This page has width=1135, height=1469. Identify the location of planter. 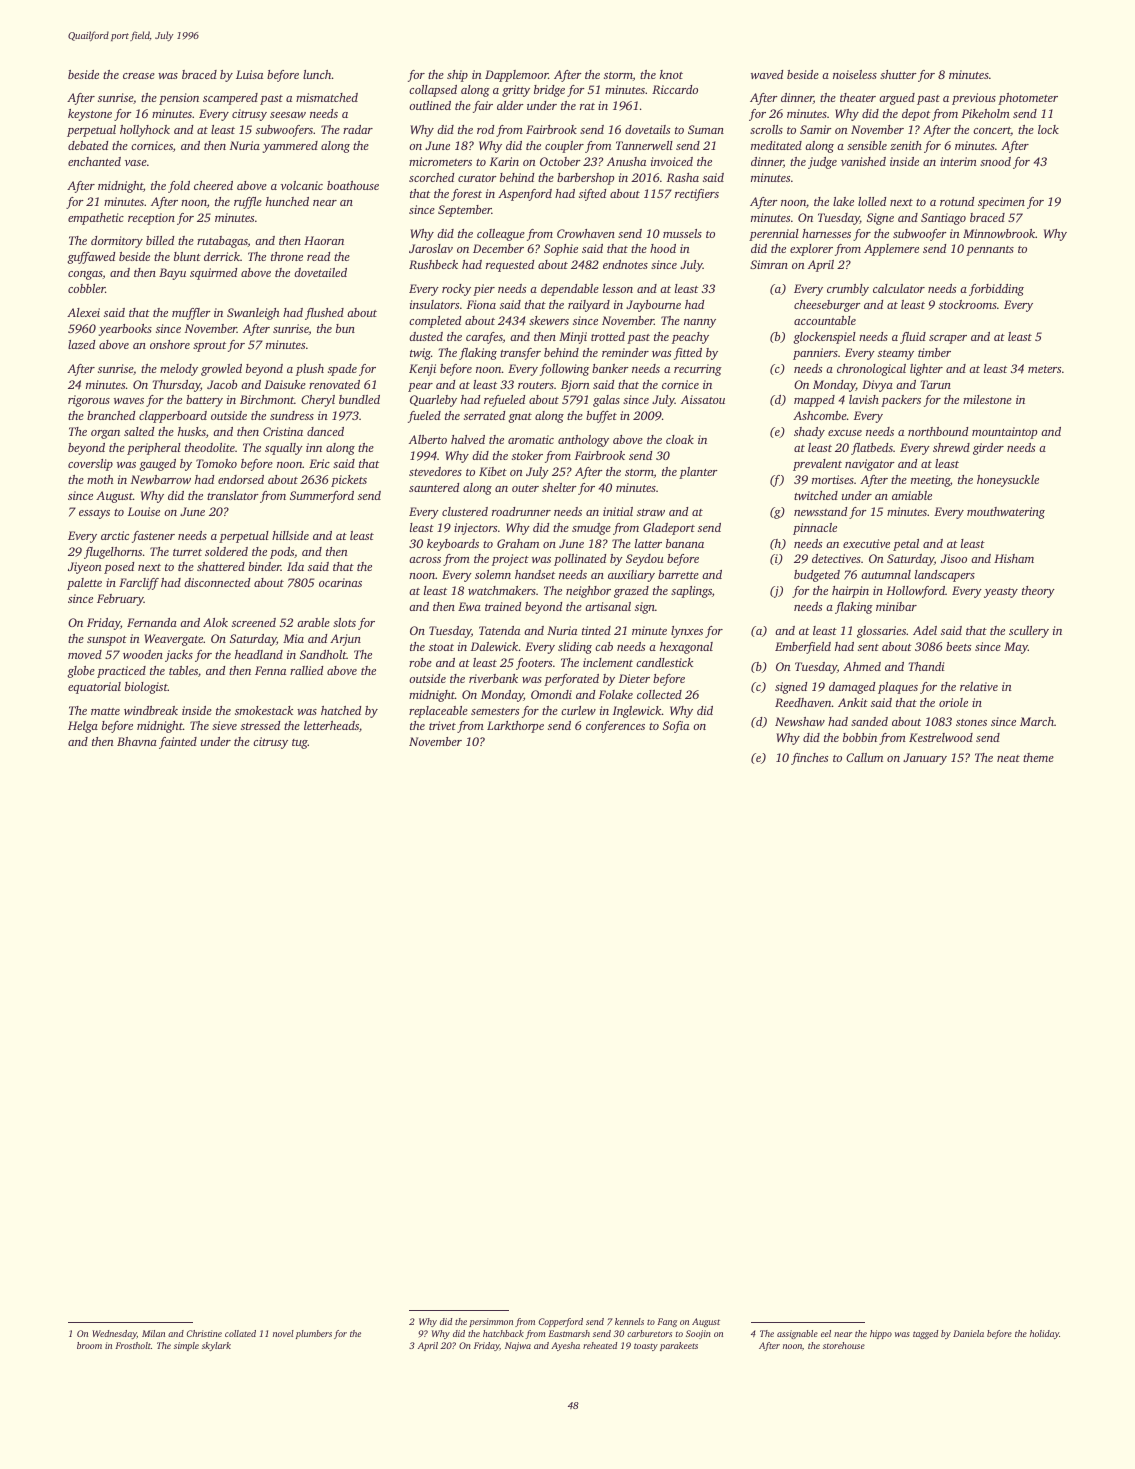
(698, 473).
